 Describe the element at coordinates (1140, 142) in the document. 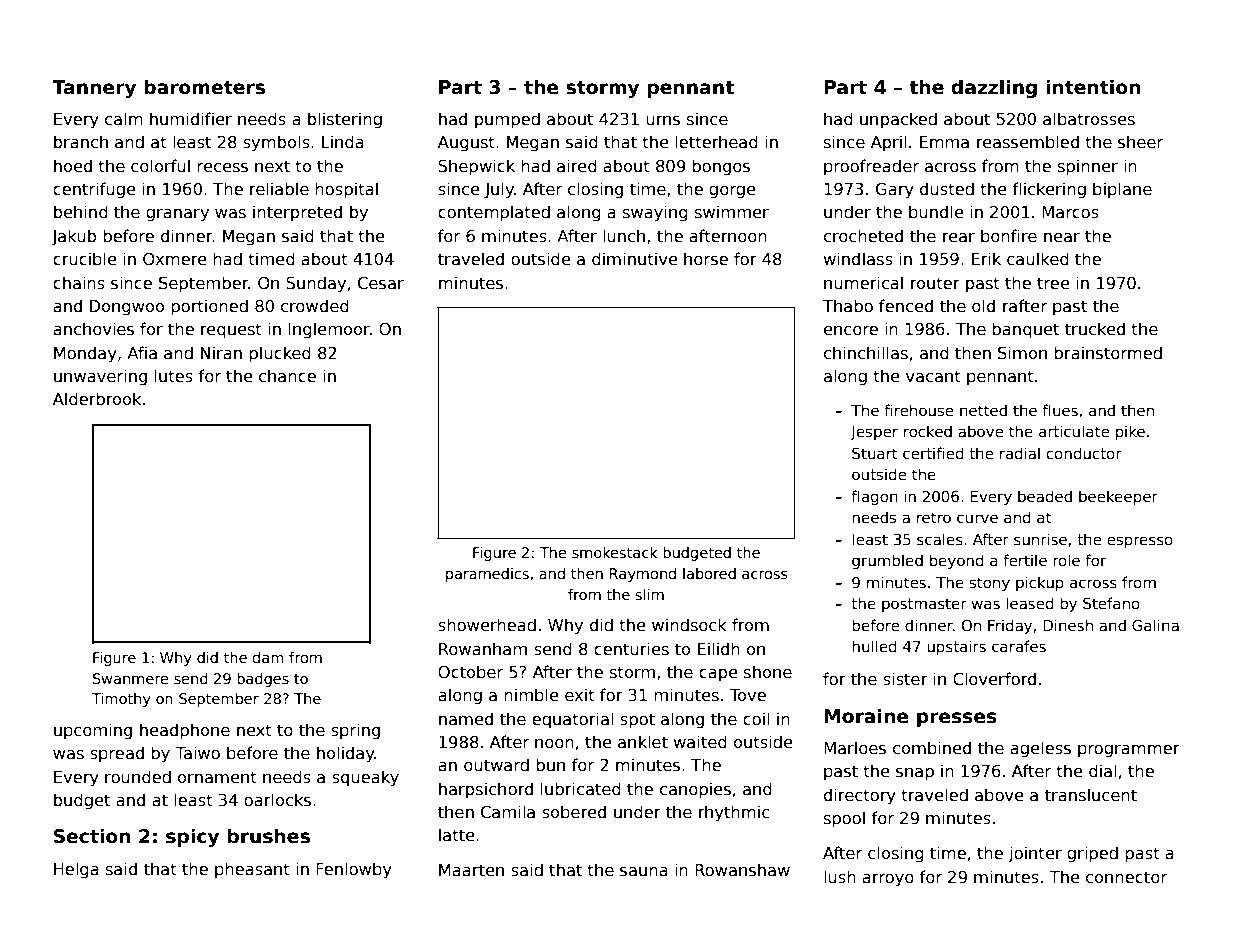

I see `sheer` at that location.
